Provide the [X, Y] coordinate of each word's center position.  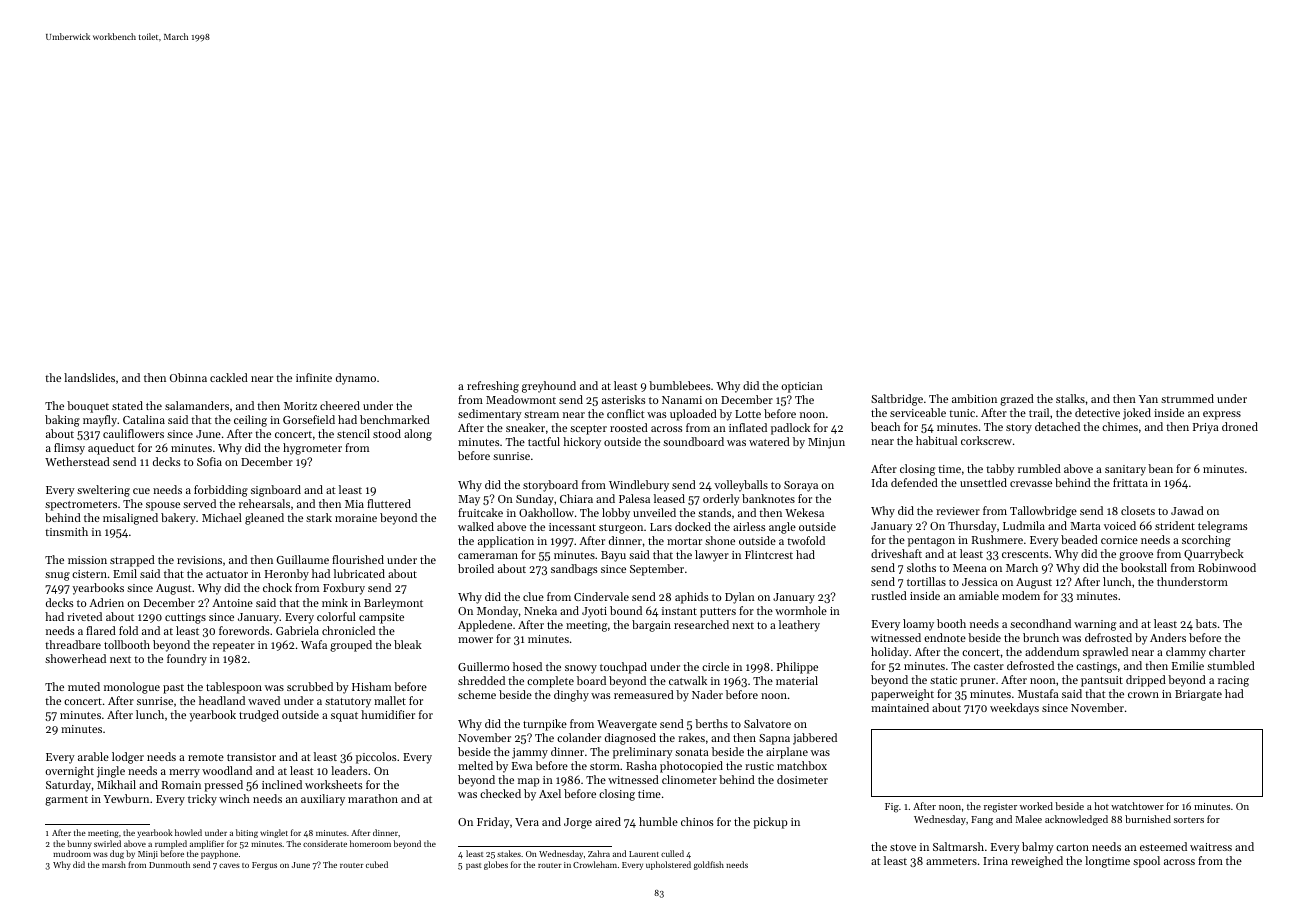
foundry [187, 660]
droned [1240, 426]
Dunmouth [169, 864]
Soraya [801, 486]
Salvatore [767, 723]
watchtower [1137, 806]
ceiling [250, 421]
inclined [282, 784]
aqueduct [111, 449]
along [418, 435]
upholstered [668, 865]
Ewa [522, 766]
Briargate [1198, 695]
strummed [1187, 398]
